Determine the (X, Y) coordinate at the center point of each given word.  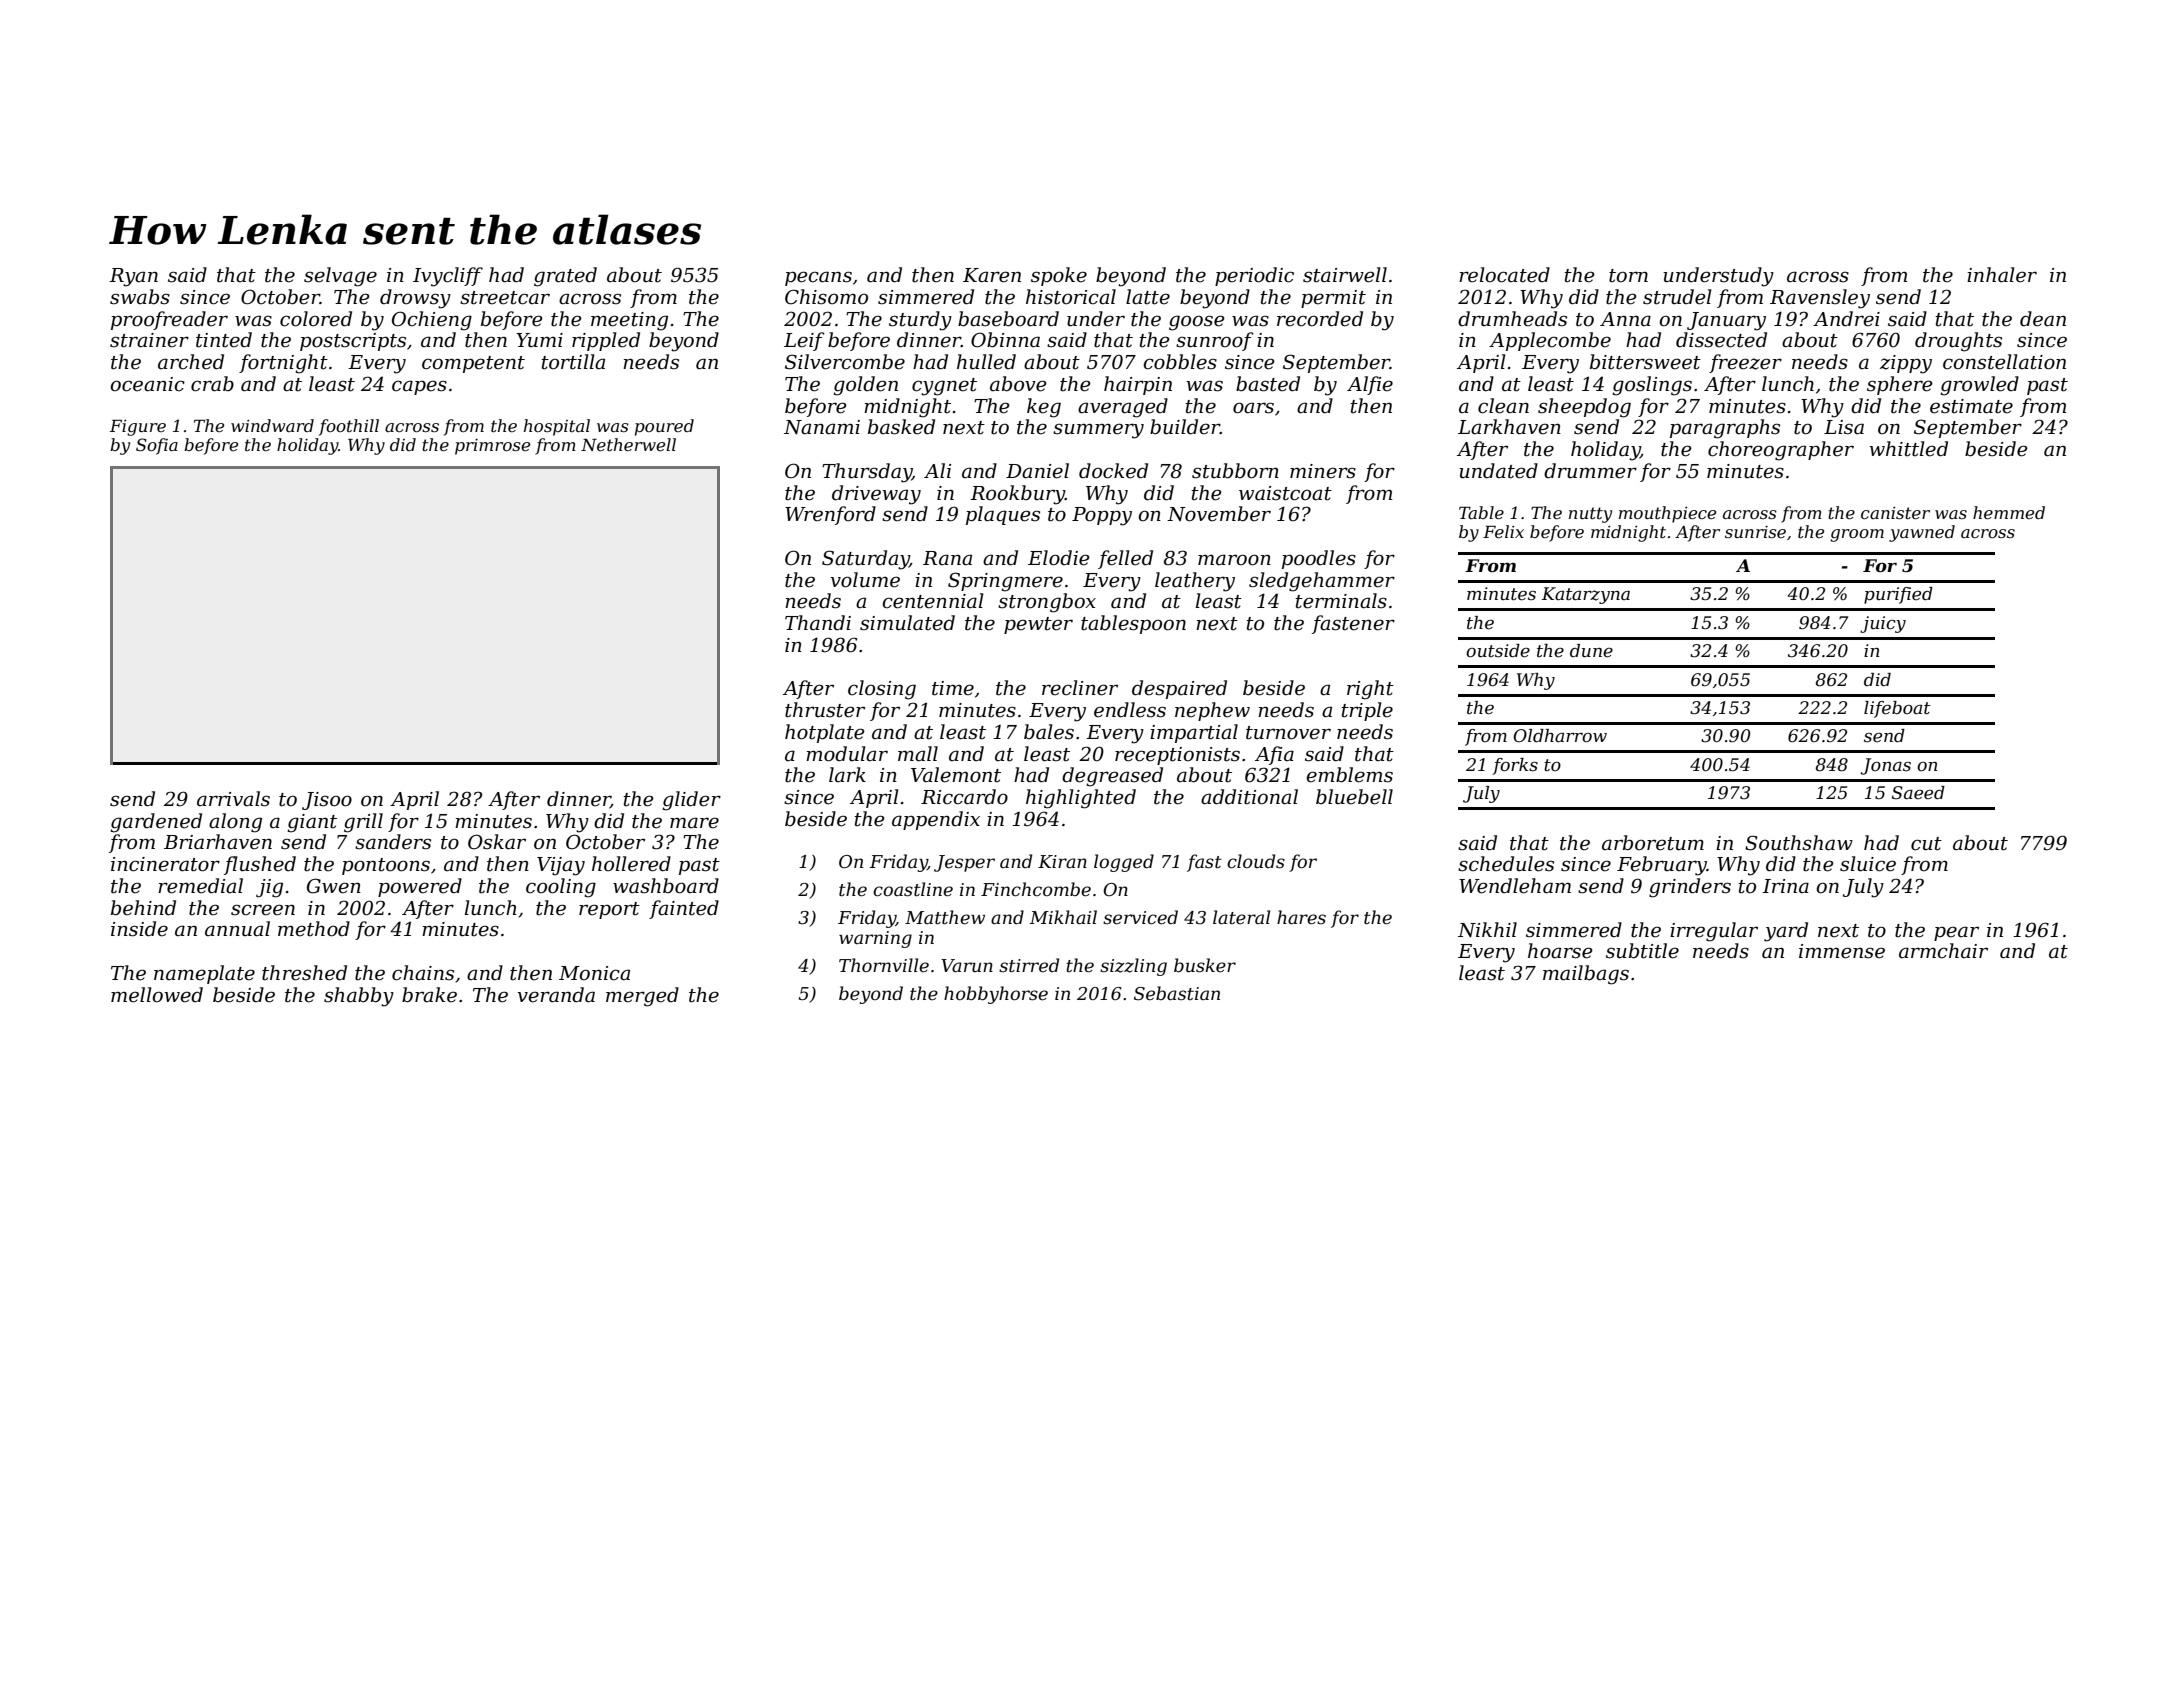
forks (1515, 766)
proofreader (169, 320)
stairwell (1345, 275)
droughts (1958, 342)
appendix (936, 820)
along (235, 823)
